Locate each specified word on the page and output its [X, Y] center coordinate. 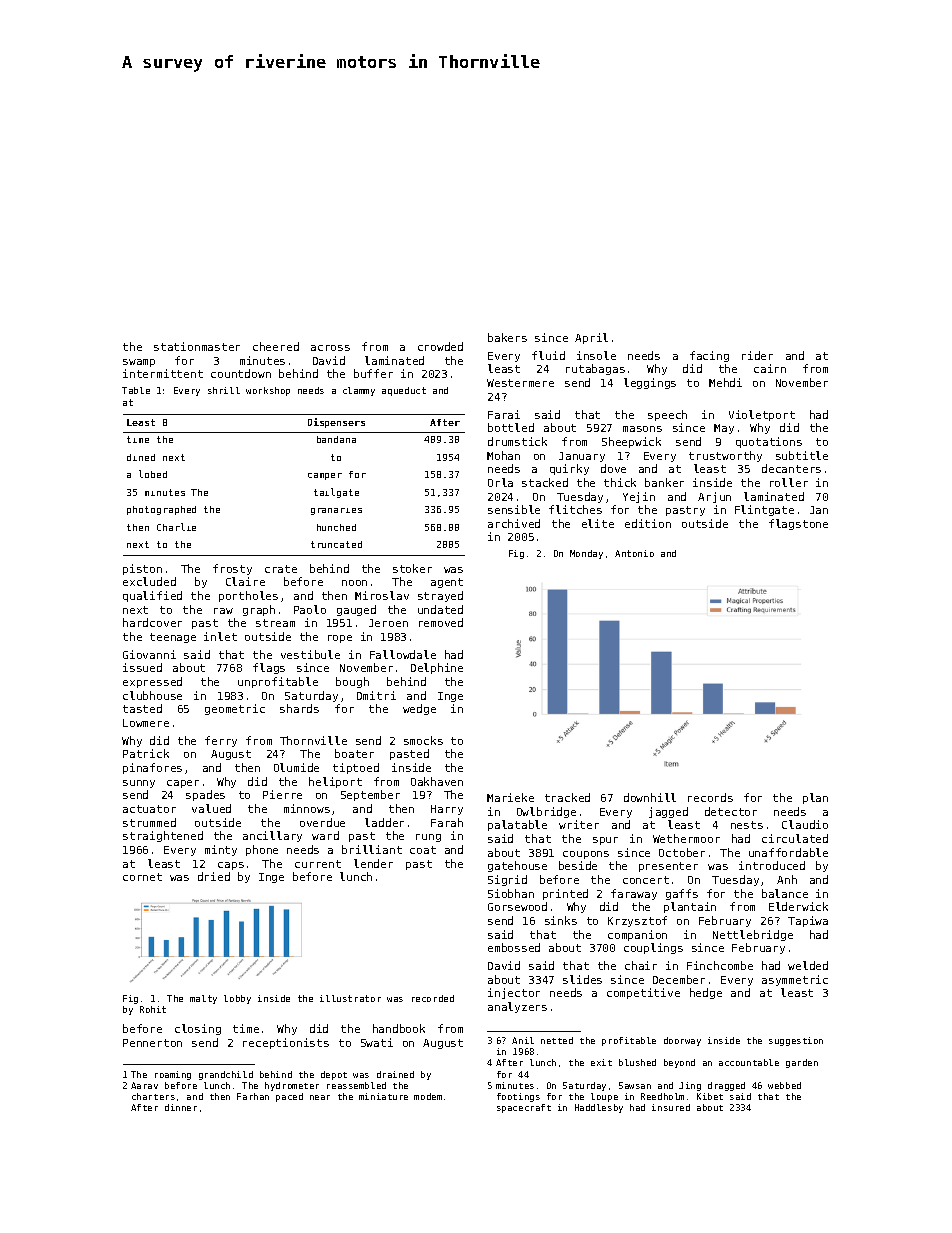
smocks [423, 740]
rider [757, 355]
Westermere [520, 383]
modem [428, 1096]
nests [747, 825]
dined [141, 457]
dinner [181, 1107]
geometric [235, 709]
